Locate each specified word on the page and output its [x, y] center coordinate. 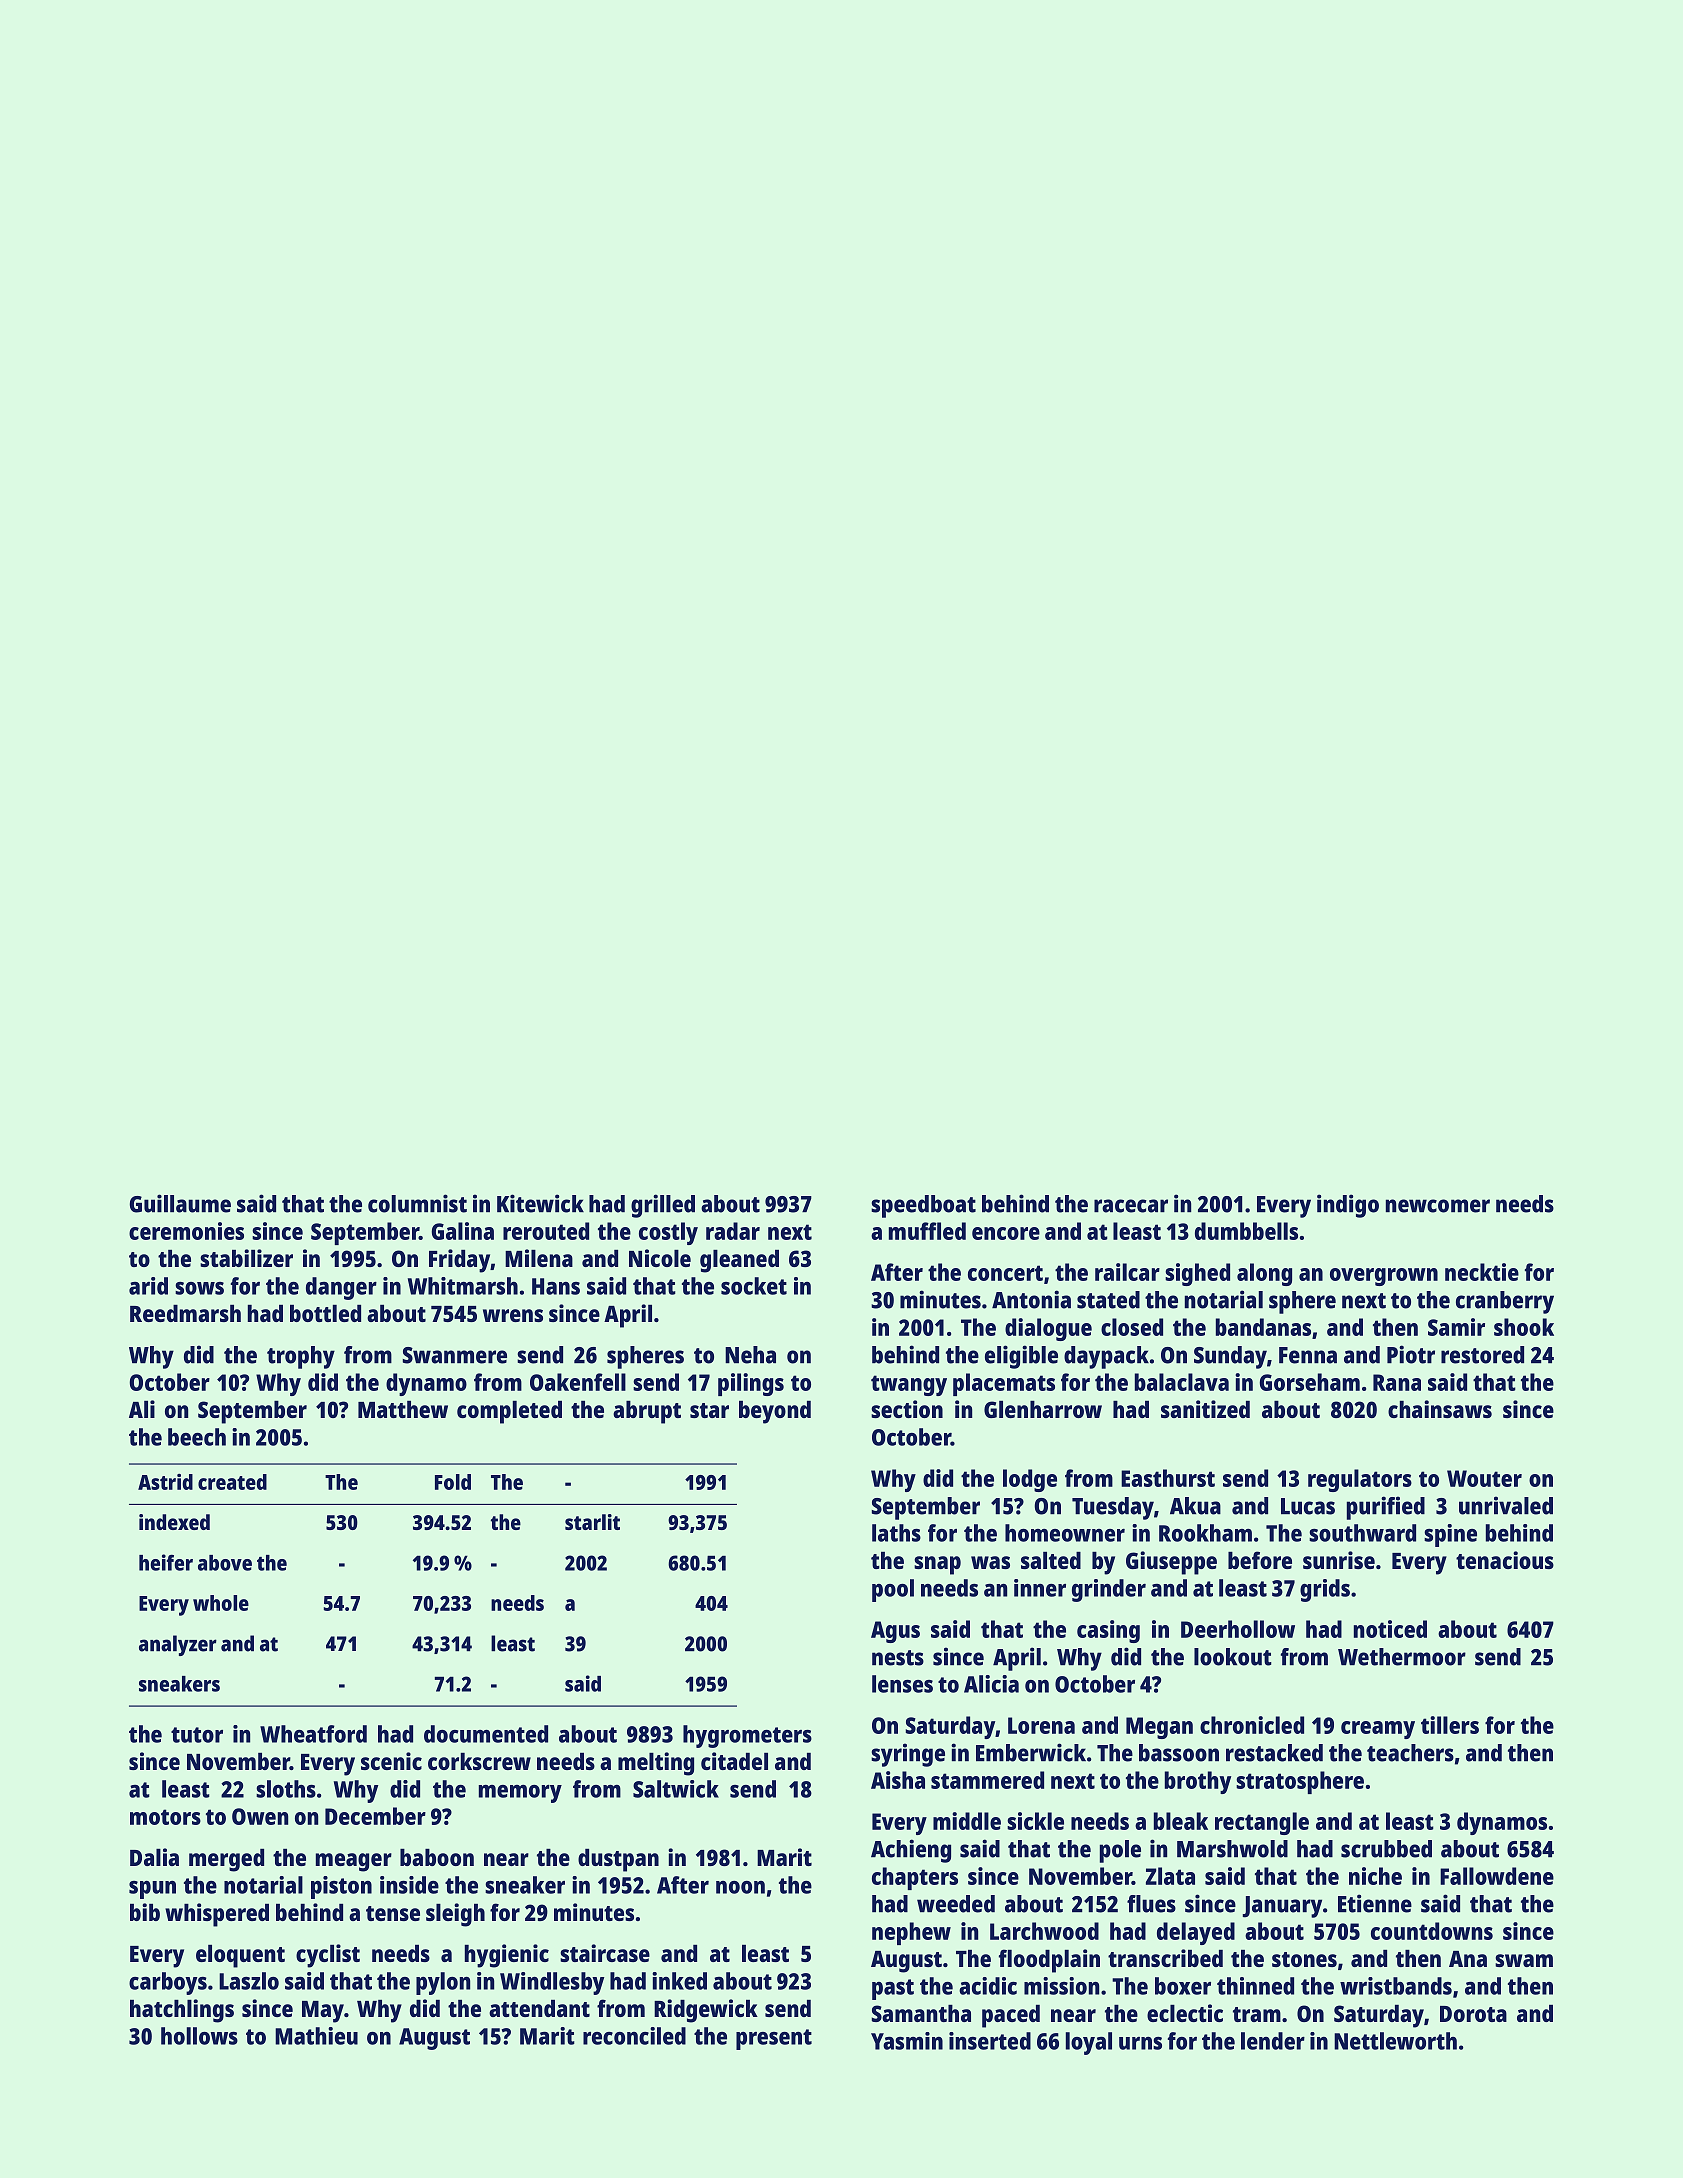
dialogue [1048, 1329]
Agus [895, 1632]
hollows [199, 2036]
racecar [1131, 1206]
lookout [1233, 1657]
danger [341, 1288]
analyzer [178, 1645]
